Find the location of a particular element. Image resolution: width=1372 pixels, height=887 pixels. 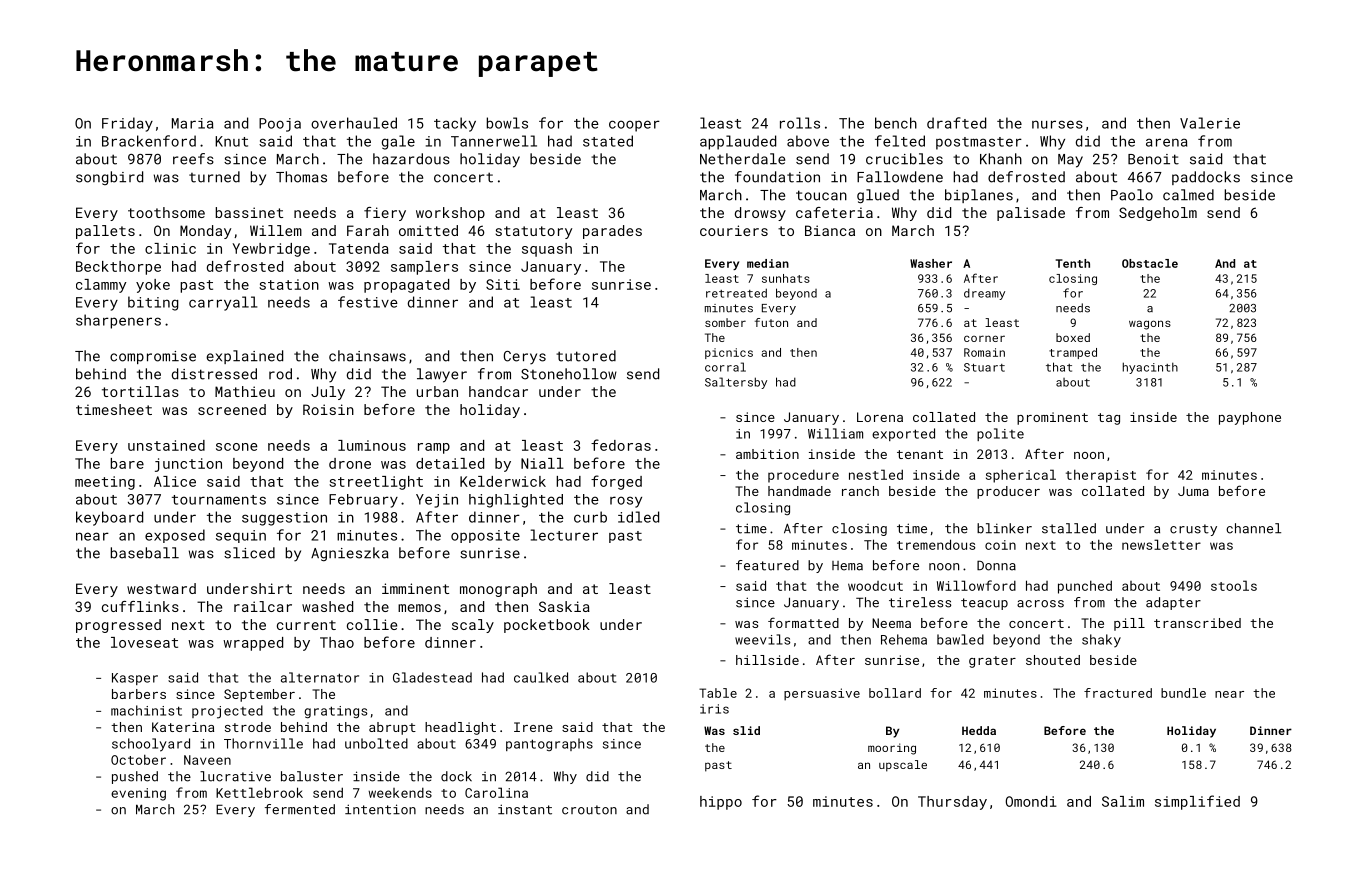

hyacinth is located at coordinates (1150, 368).
